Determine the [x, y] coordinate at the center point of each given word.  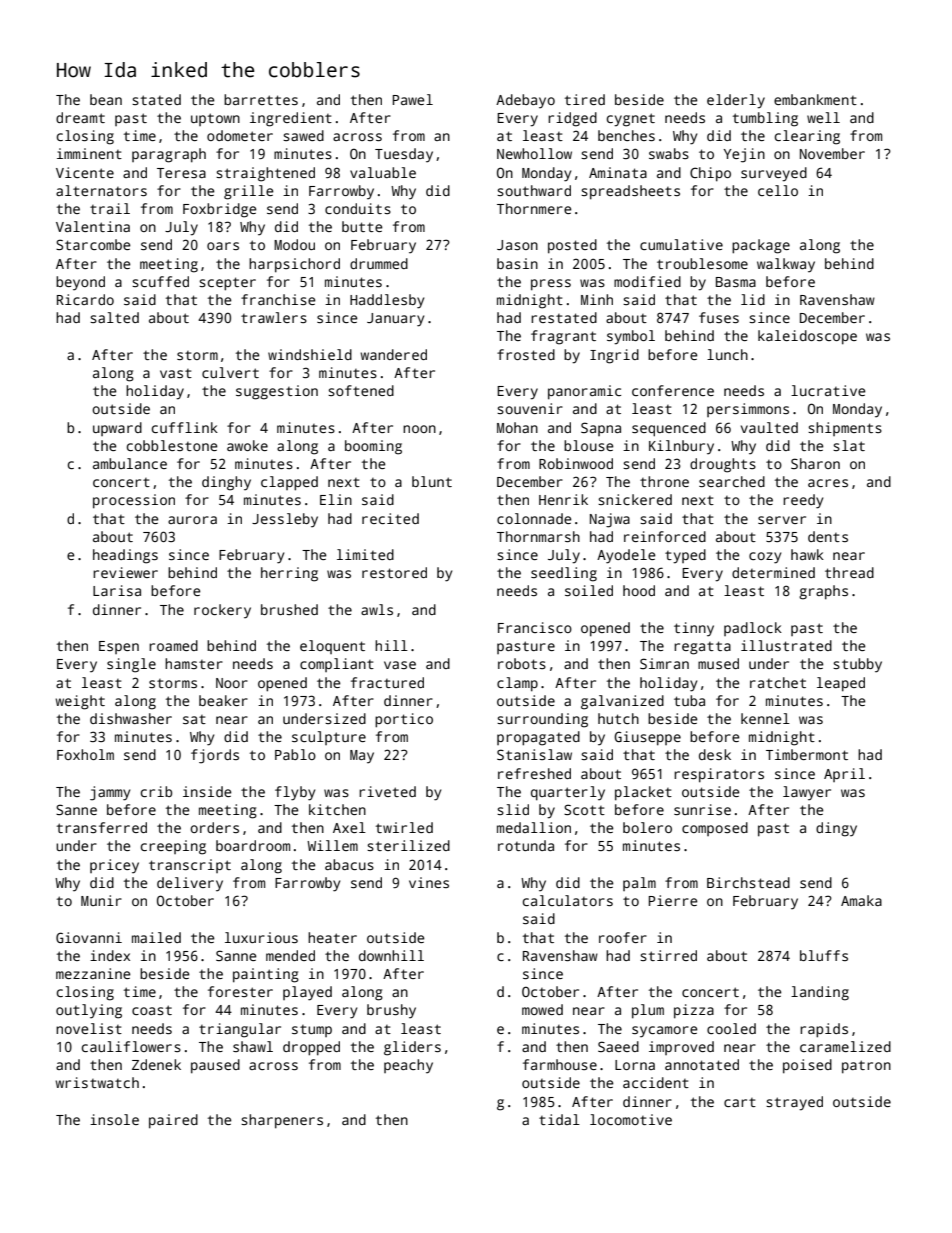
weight [80, 702]
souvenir [530, 408]
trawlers [274, 317]
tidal [559, 1119]
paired [173, 1121]
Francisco [535, 627]
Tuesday [404, 155]
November [832, 153]
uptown [215, 119]
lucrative [828, 390]
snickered [635, 499]
